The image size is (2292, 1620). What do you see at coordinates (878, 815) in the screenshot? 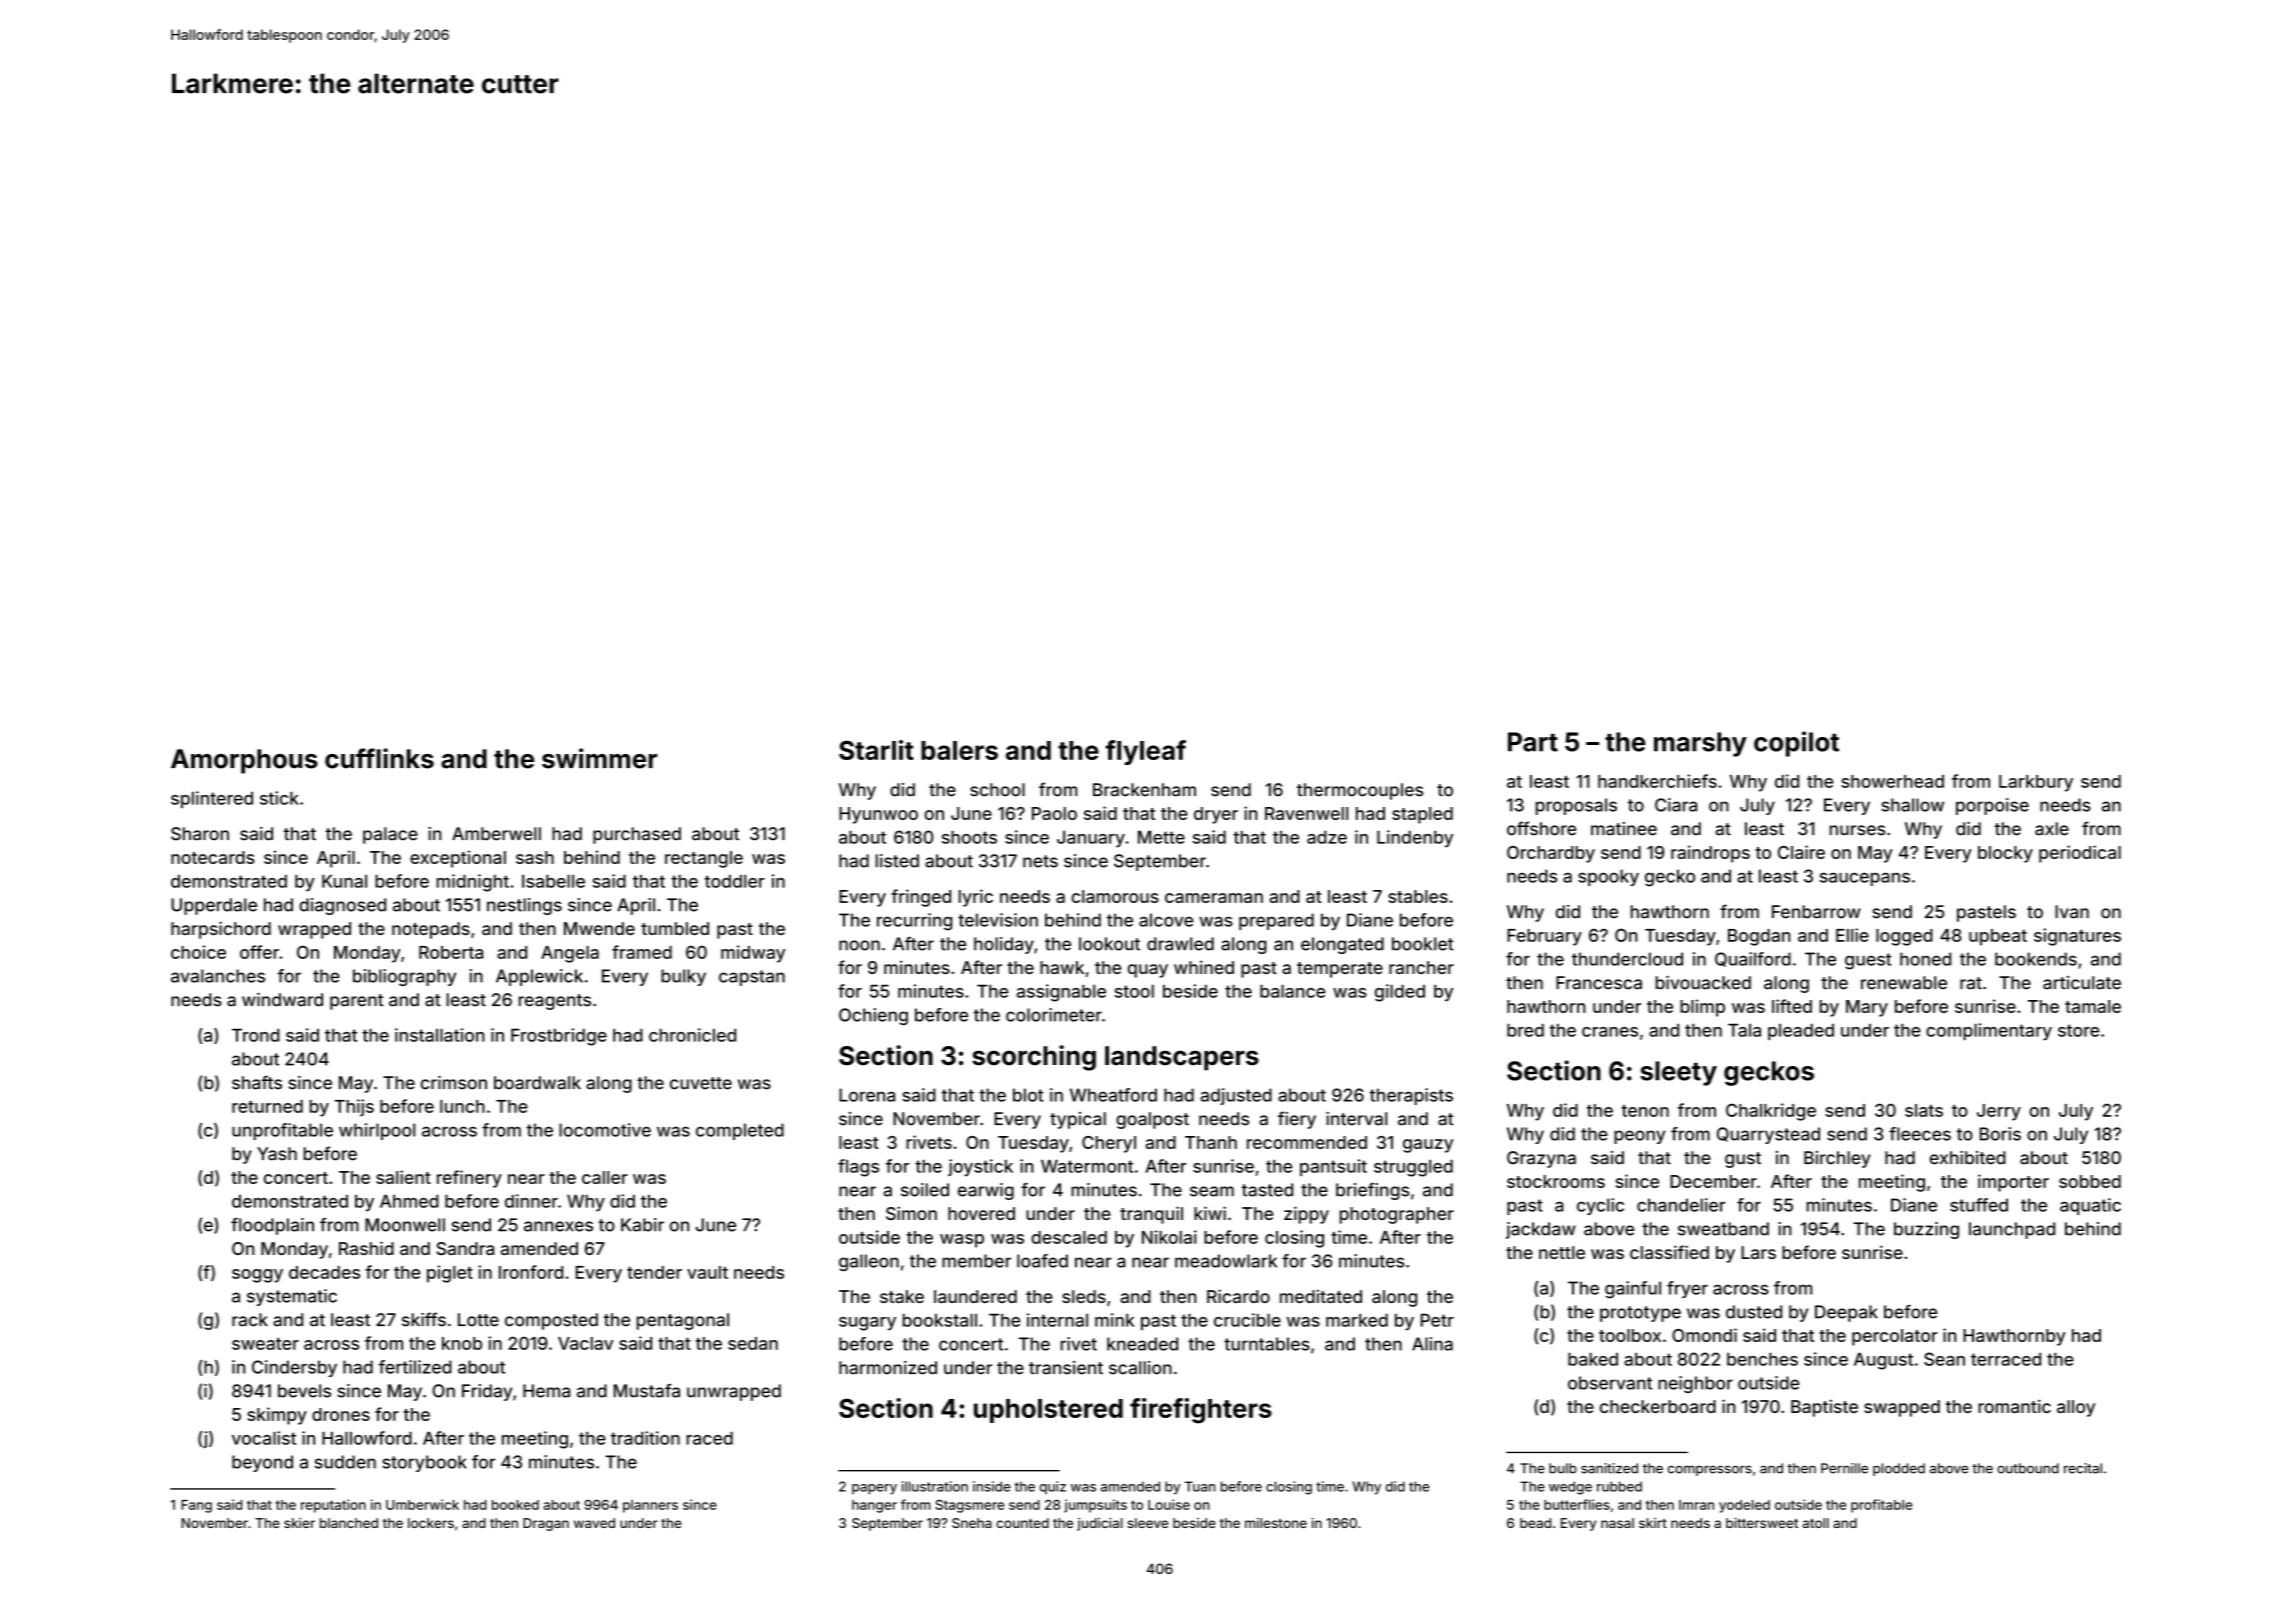
I see `Hyunwoo` at bounding box center [878, 815].
